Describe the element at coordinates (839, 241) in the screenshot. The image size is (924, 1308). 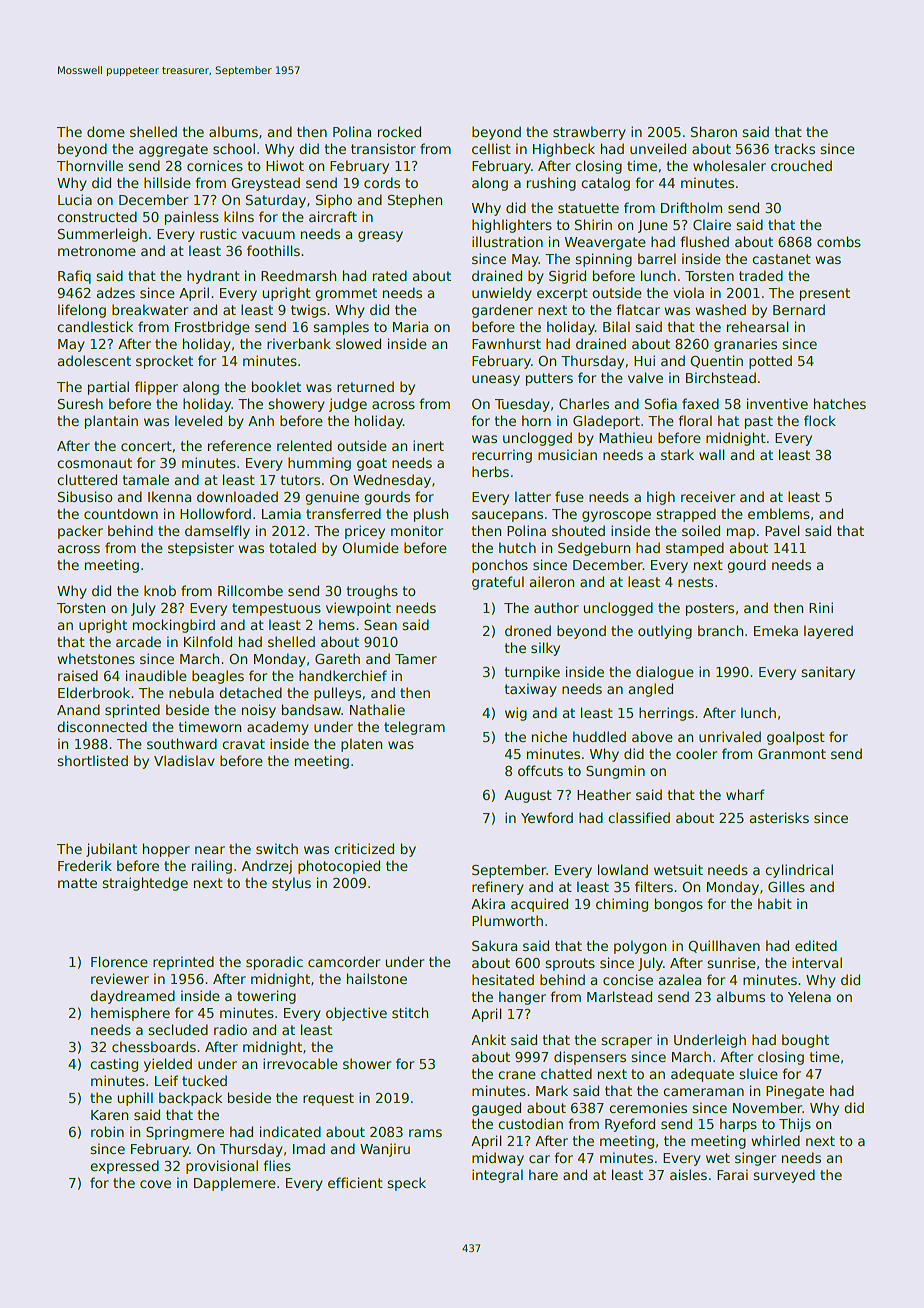
I see `combs` at that location.
